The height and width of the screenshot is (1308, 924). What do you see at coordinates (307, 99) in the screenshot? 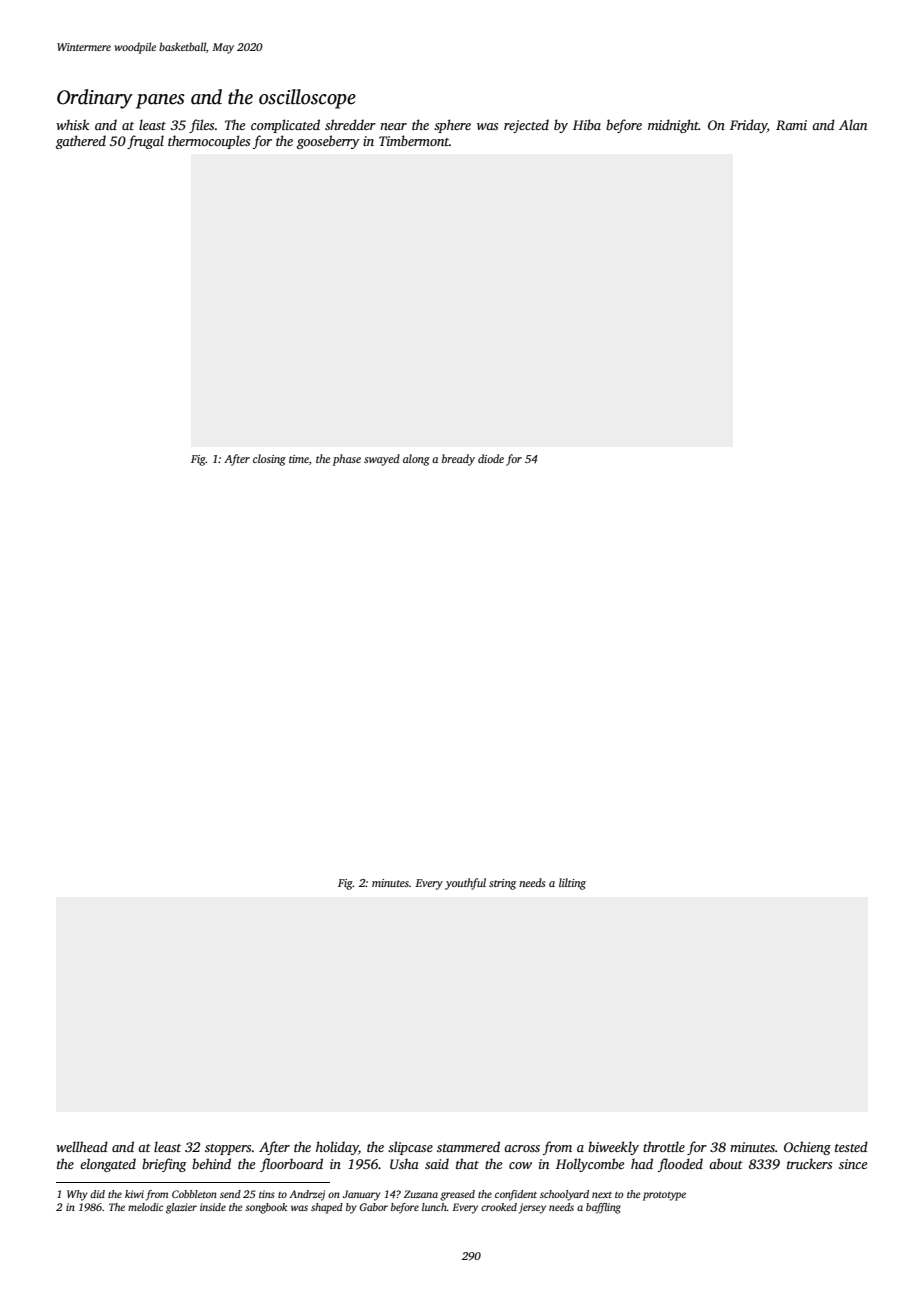
I see `oscilloscope` at bounding box center [307, 99].
